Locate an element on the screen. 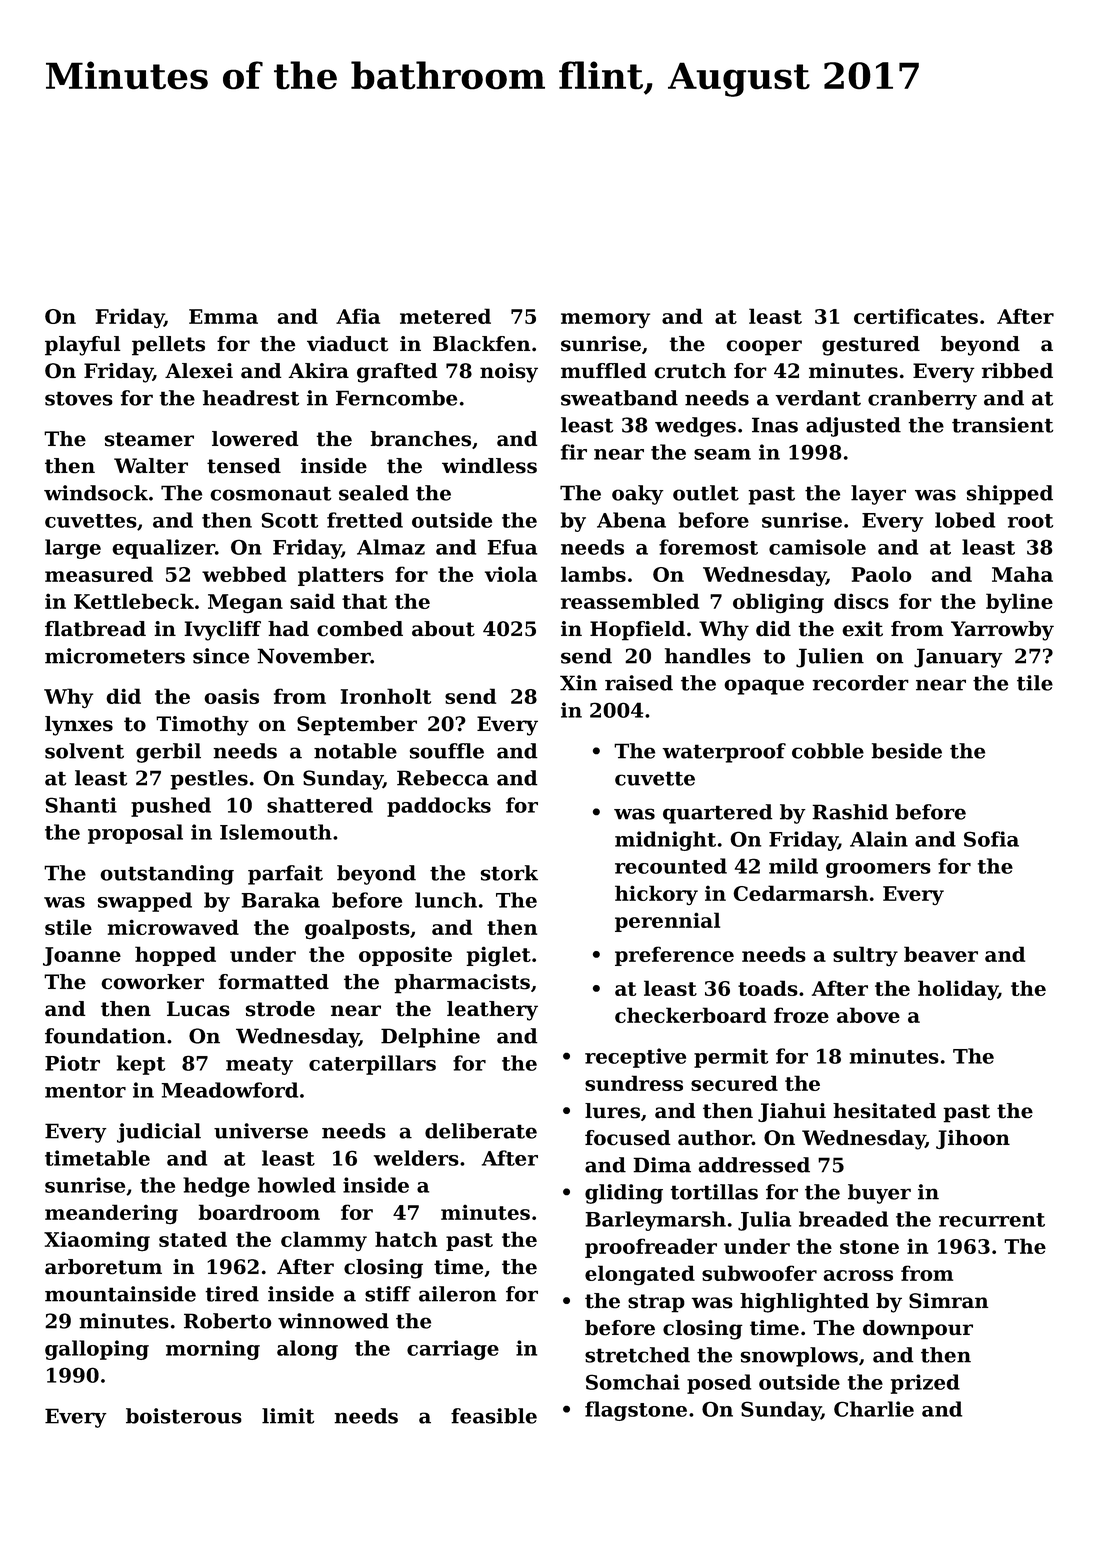  Piotr is located at coordinates (72, 1063).
